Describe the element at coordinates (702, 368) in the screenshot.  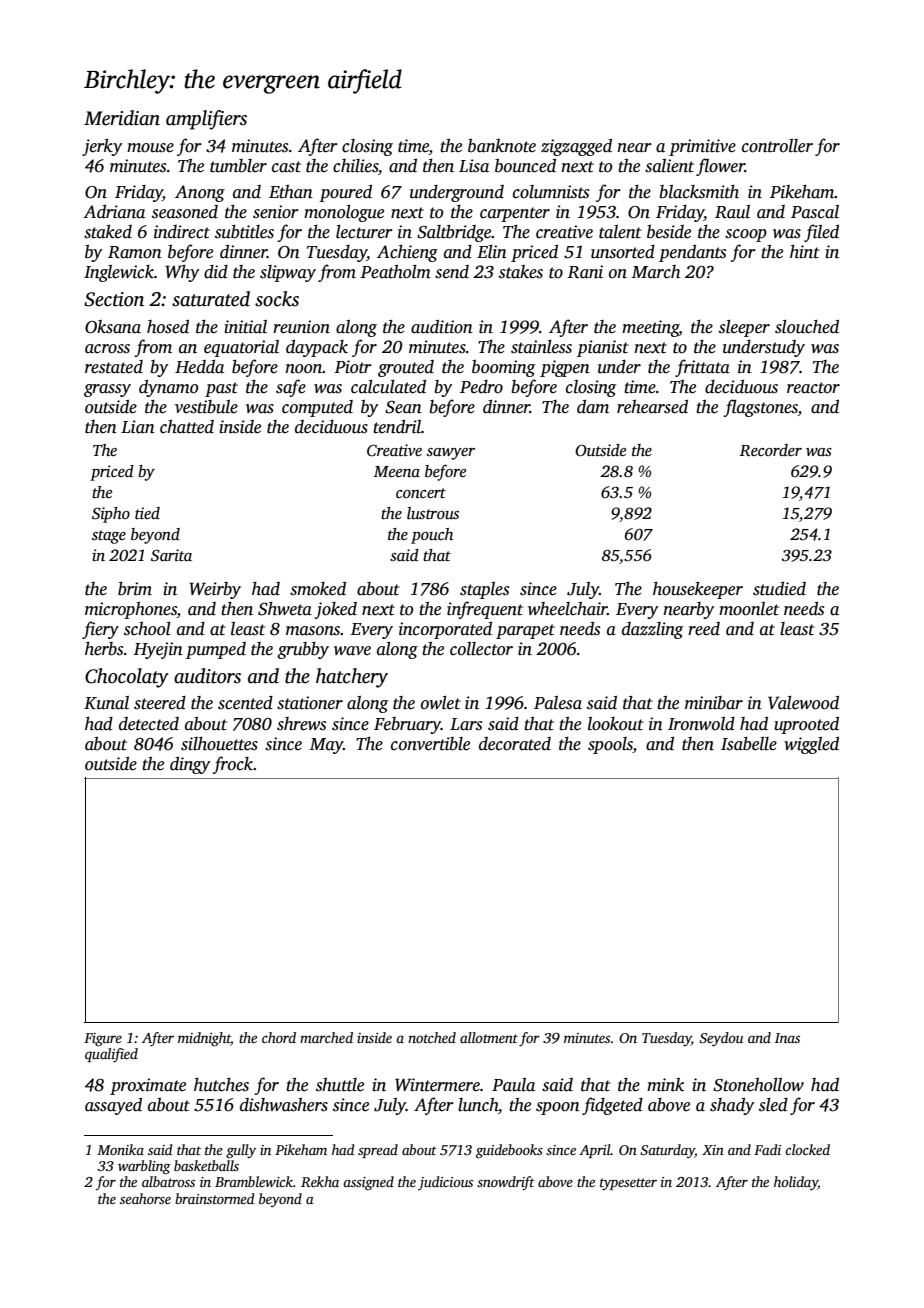
I see `frittata` at that location.
